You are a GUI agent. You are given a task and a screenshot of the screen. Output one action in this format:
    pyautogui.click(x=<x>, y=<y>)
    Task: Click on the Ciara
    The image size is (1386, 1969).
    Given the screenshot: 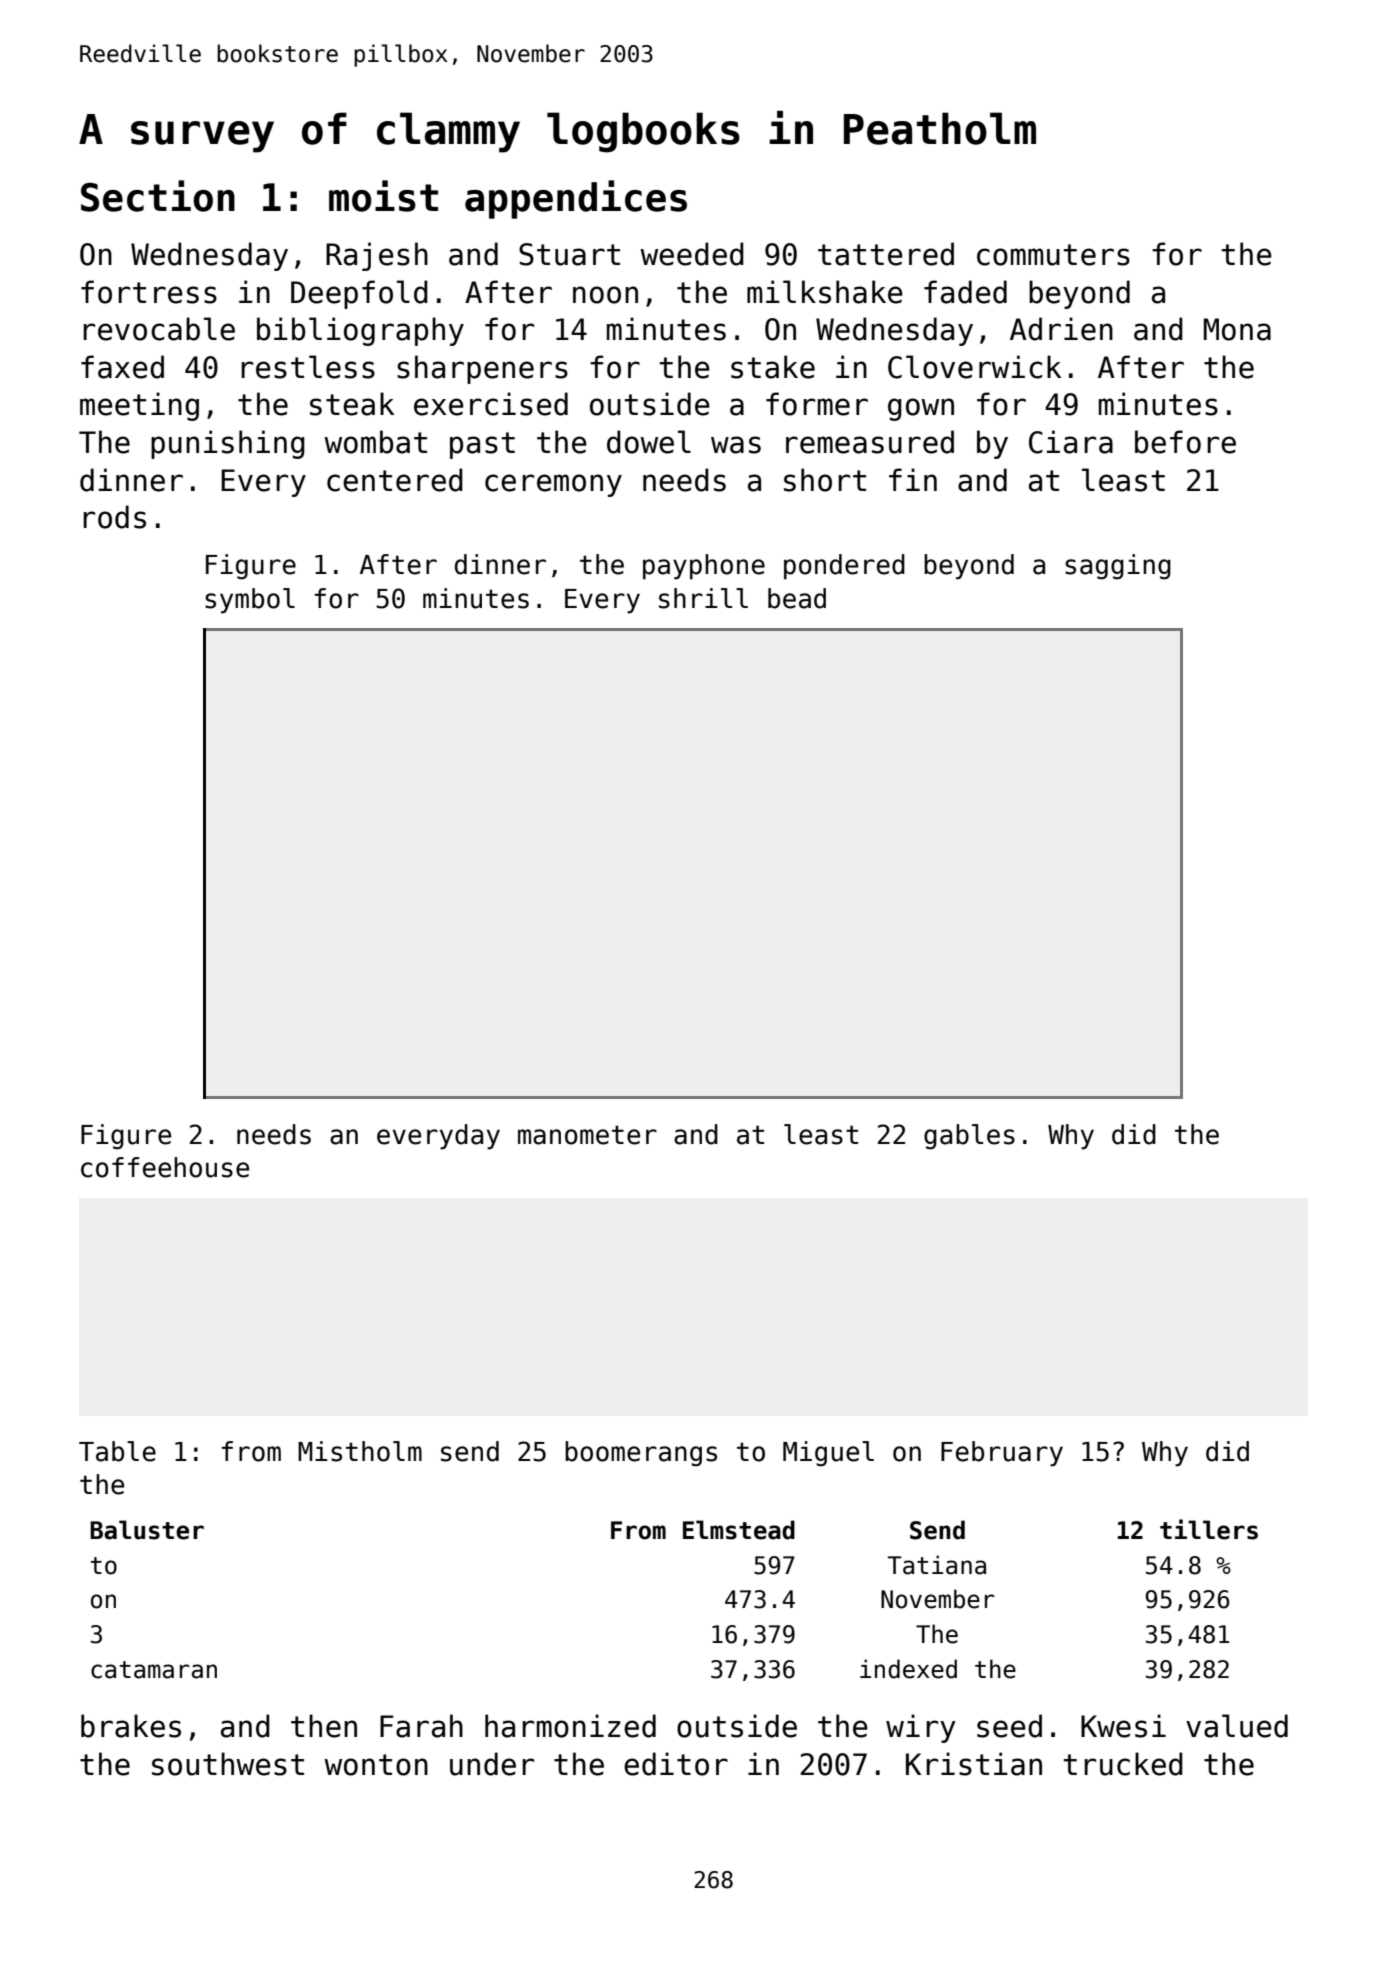 What is the action you would take?
    pyautogui.click(x=1071, y=442)
